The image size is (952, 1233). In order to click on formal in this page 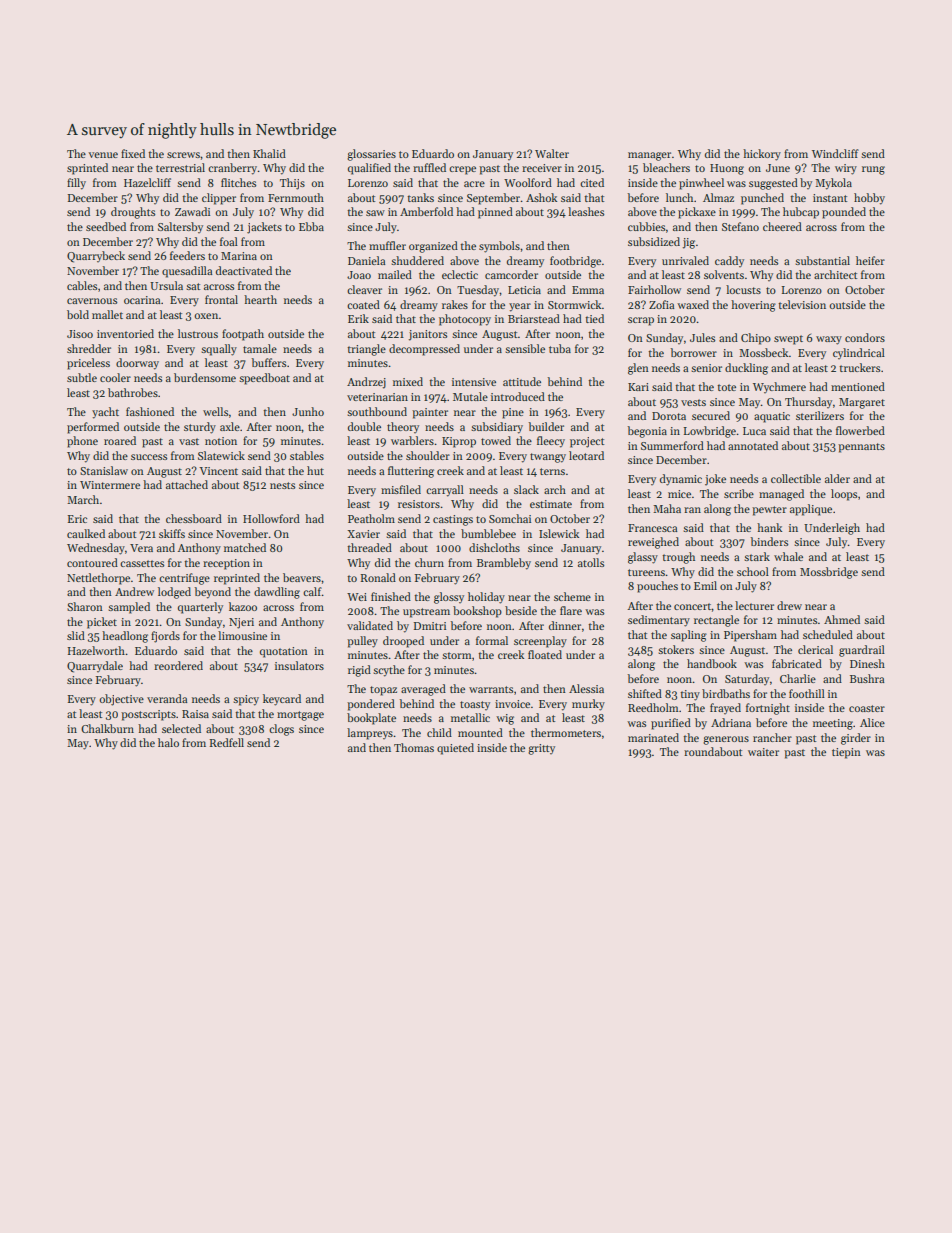, I will do `click(492, 640)`.
